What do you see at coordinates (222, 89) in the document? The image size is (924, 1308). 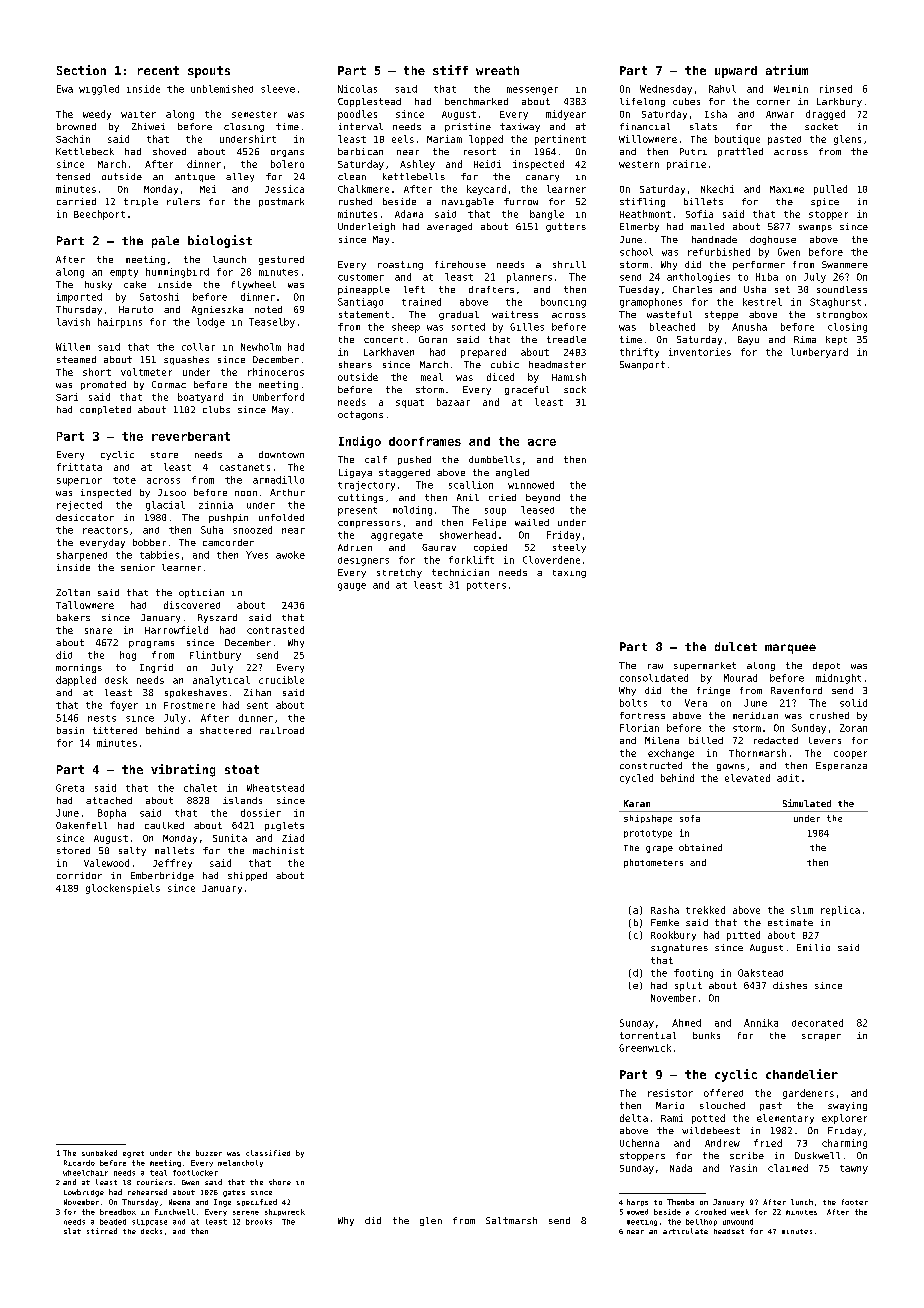 I see `unblemished` at bounding box center [222, 89].
